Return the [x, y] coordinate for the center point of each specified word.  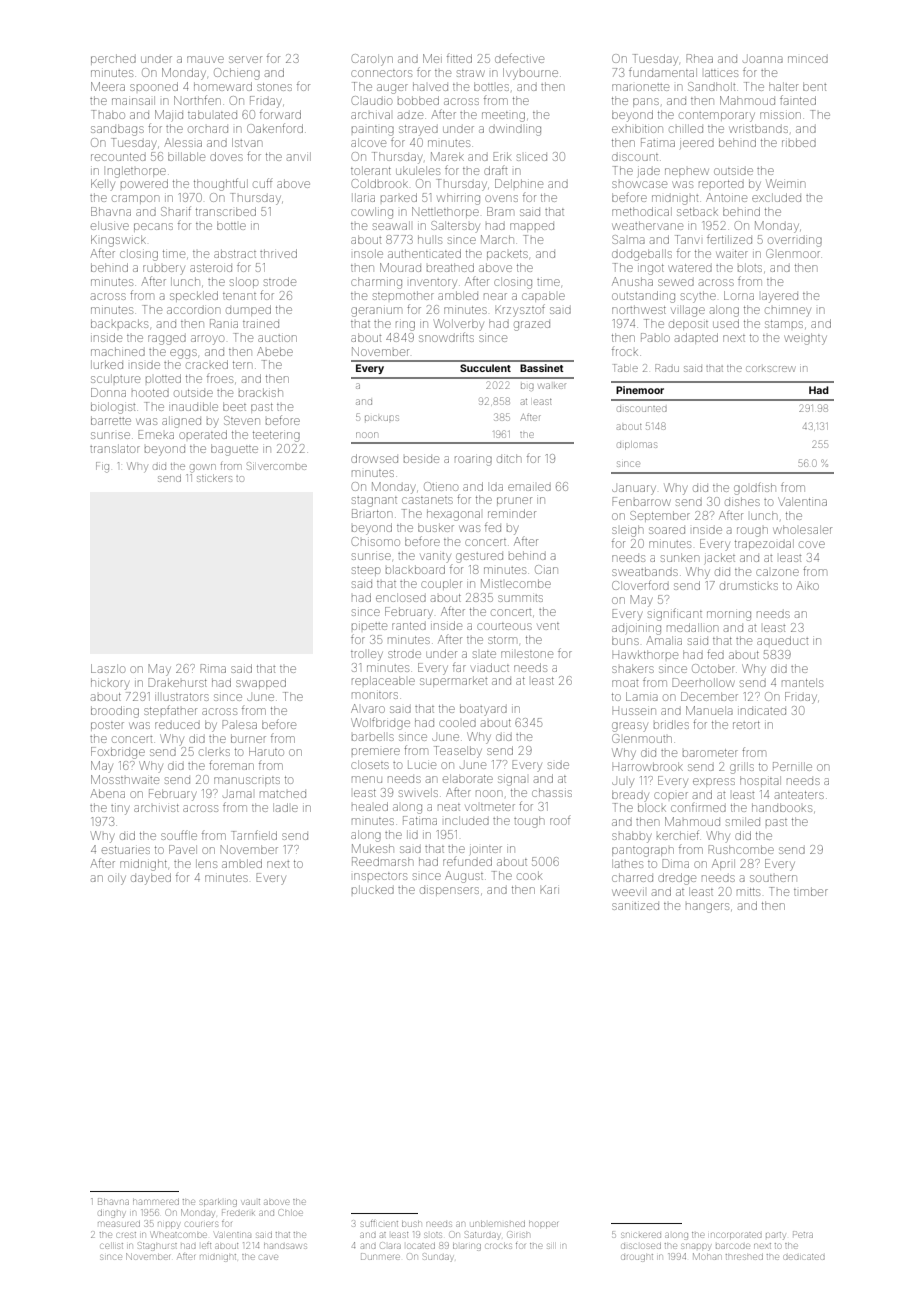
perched [113, 59]
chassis [552, 792]
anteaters [799, 795]
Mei [432, 58]
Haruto [266, 751]
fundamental [663, 72]
